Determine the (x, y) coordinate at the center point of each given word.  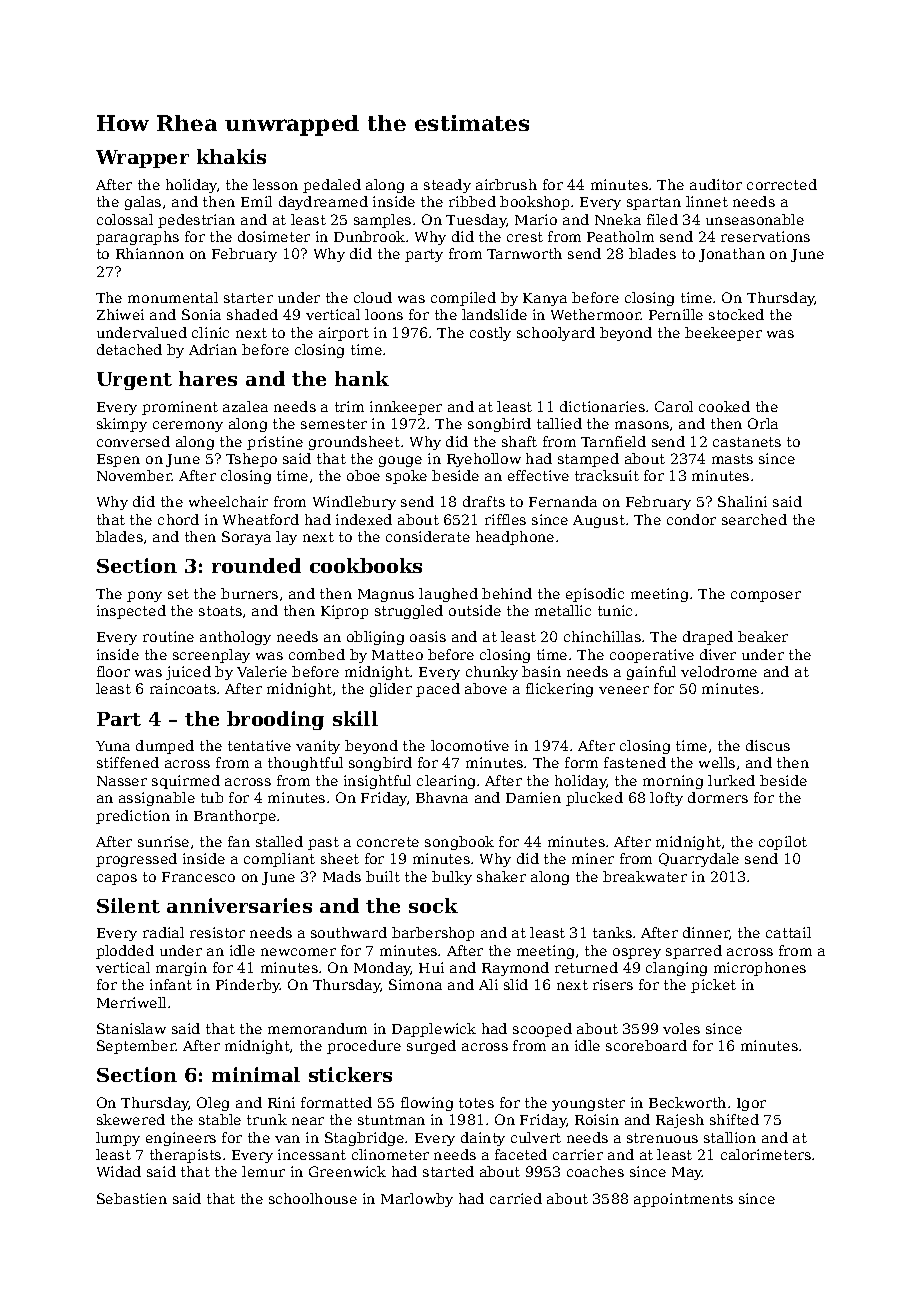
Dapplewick (434, 1030)
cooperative (652, 656)
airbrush (506, 184)
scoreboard (646, 1045)
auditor (716, 184)
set (178, 594)
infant (171, 984)
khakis (231, 156)
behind (507, 593)
